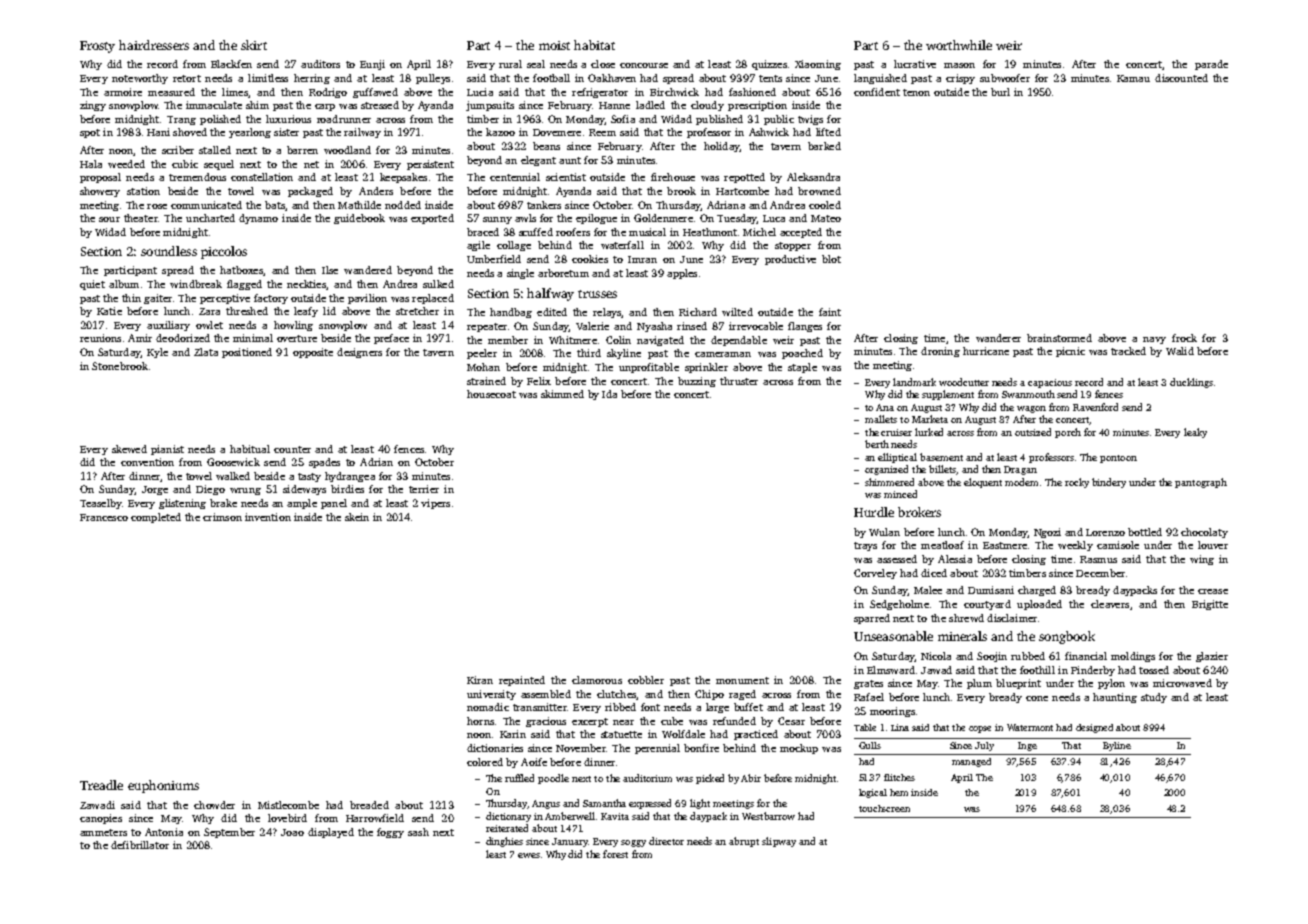 The image size is (1308, 924). Describe the element at coordinates (209, 311) in the screenshot. I see `Zara` at that location.
